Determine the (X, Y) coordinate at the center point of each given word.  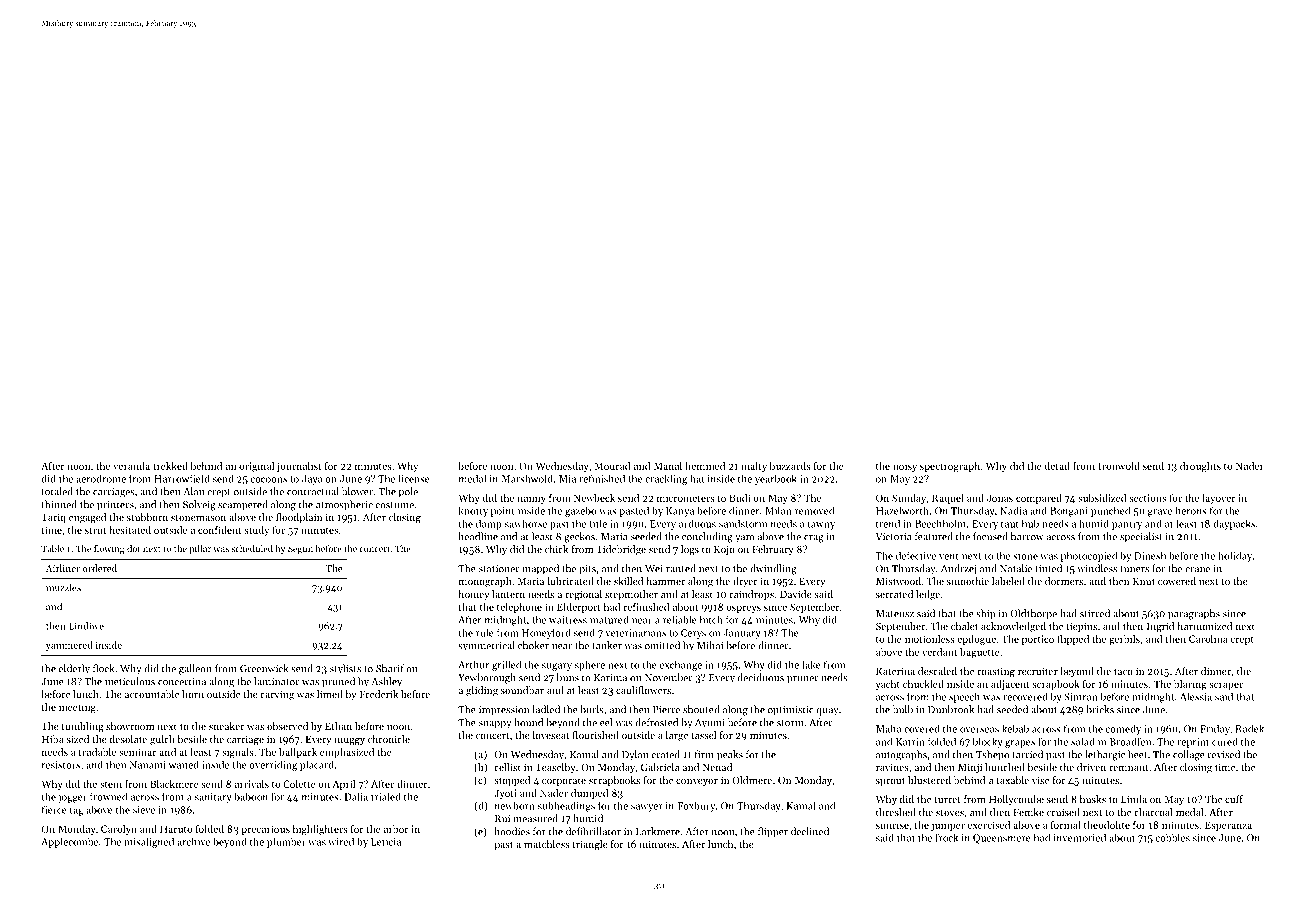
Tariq (53, 519)
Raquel (948, 499)
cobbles (1173, 838)
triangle (590, 845)
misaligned (149, 842)
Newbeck (594, 498)
